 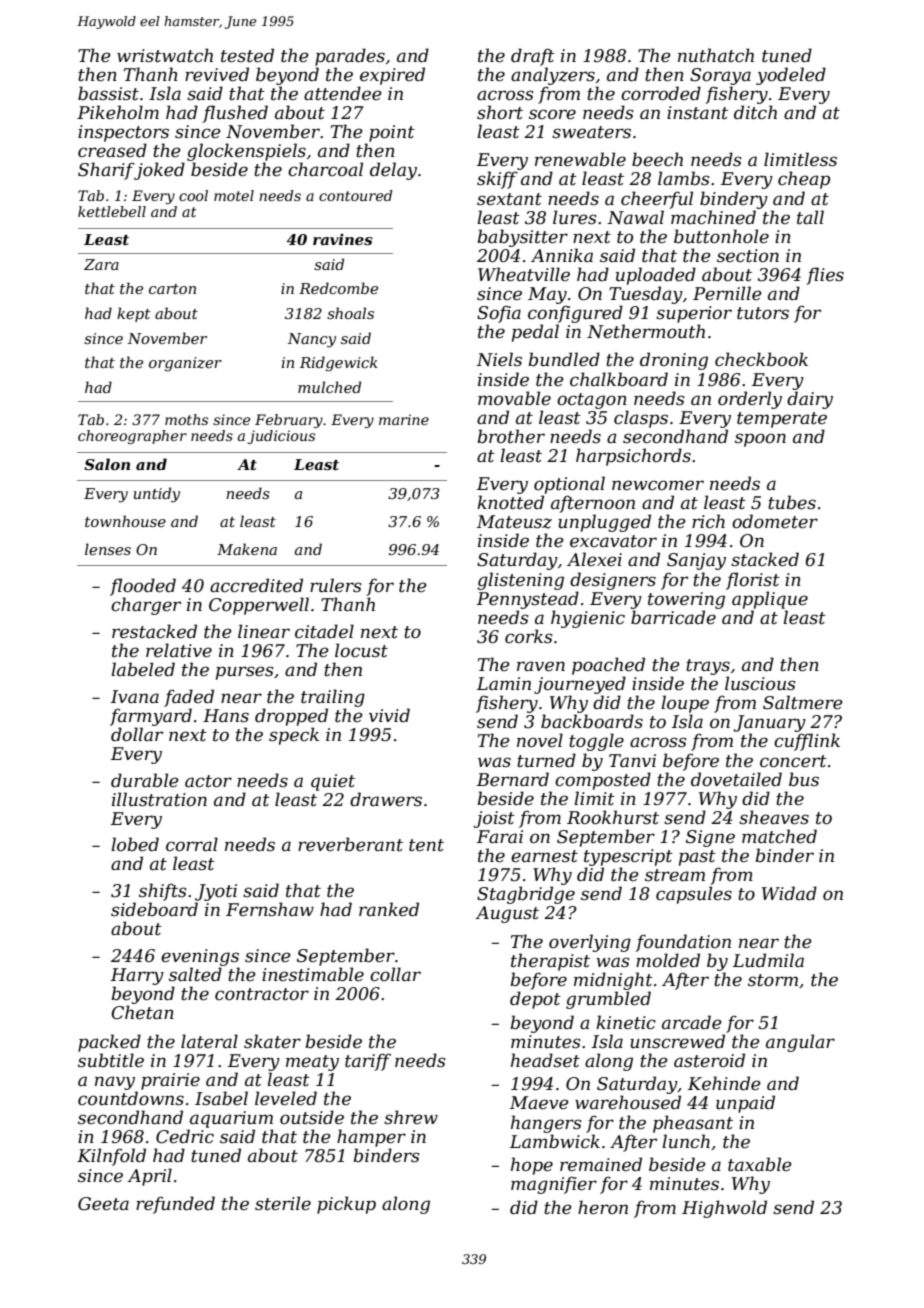 What do you see at coordinates (146, 606) in the screenshot?
I see `charger` at bounding box center [146, 606].
